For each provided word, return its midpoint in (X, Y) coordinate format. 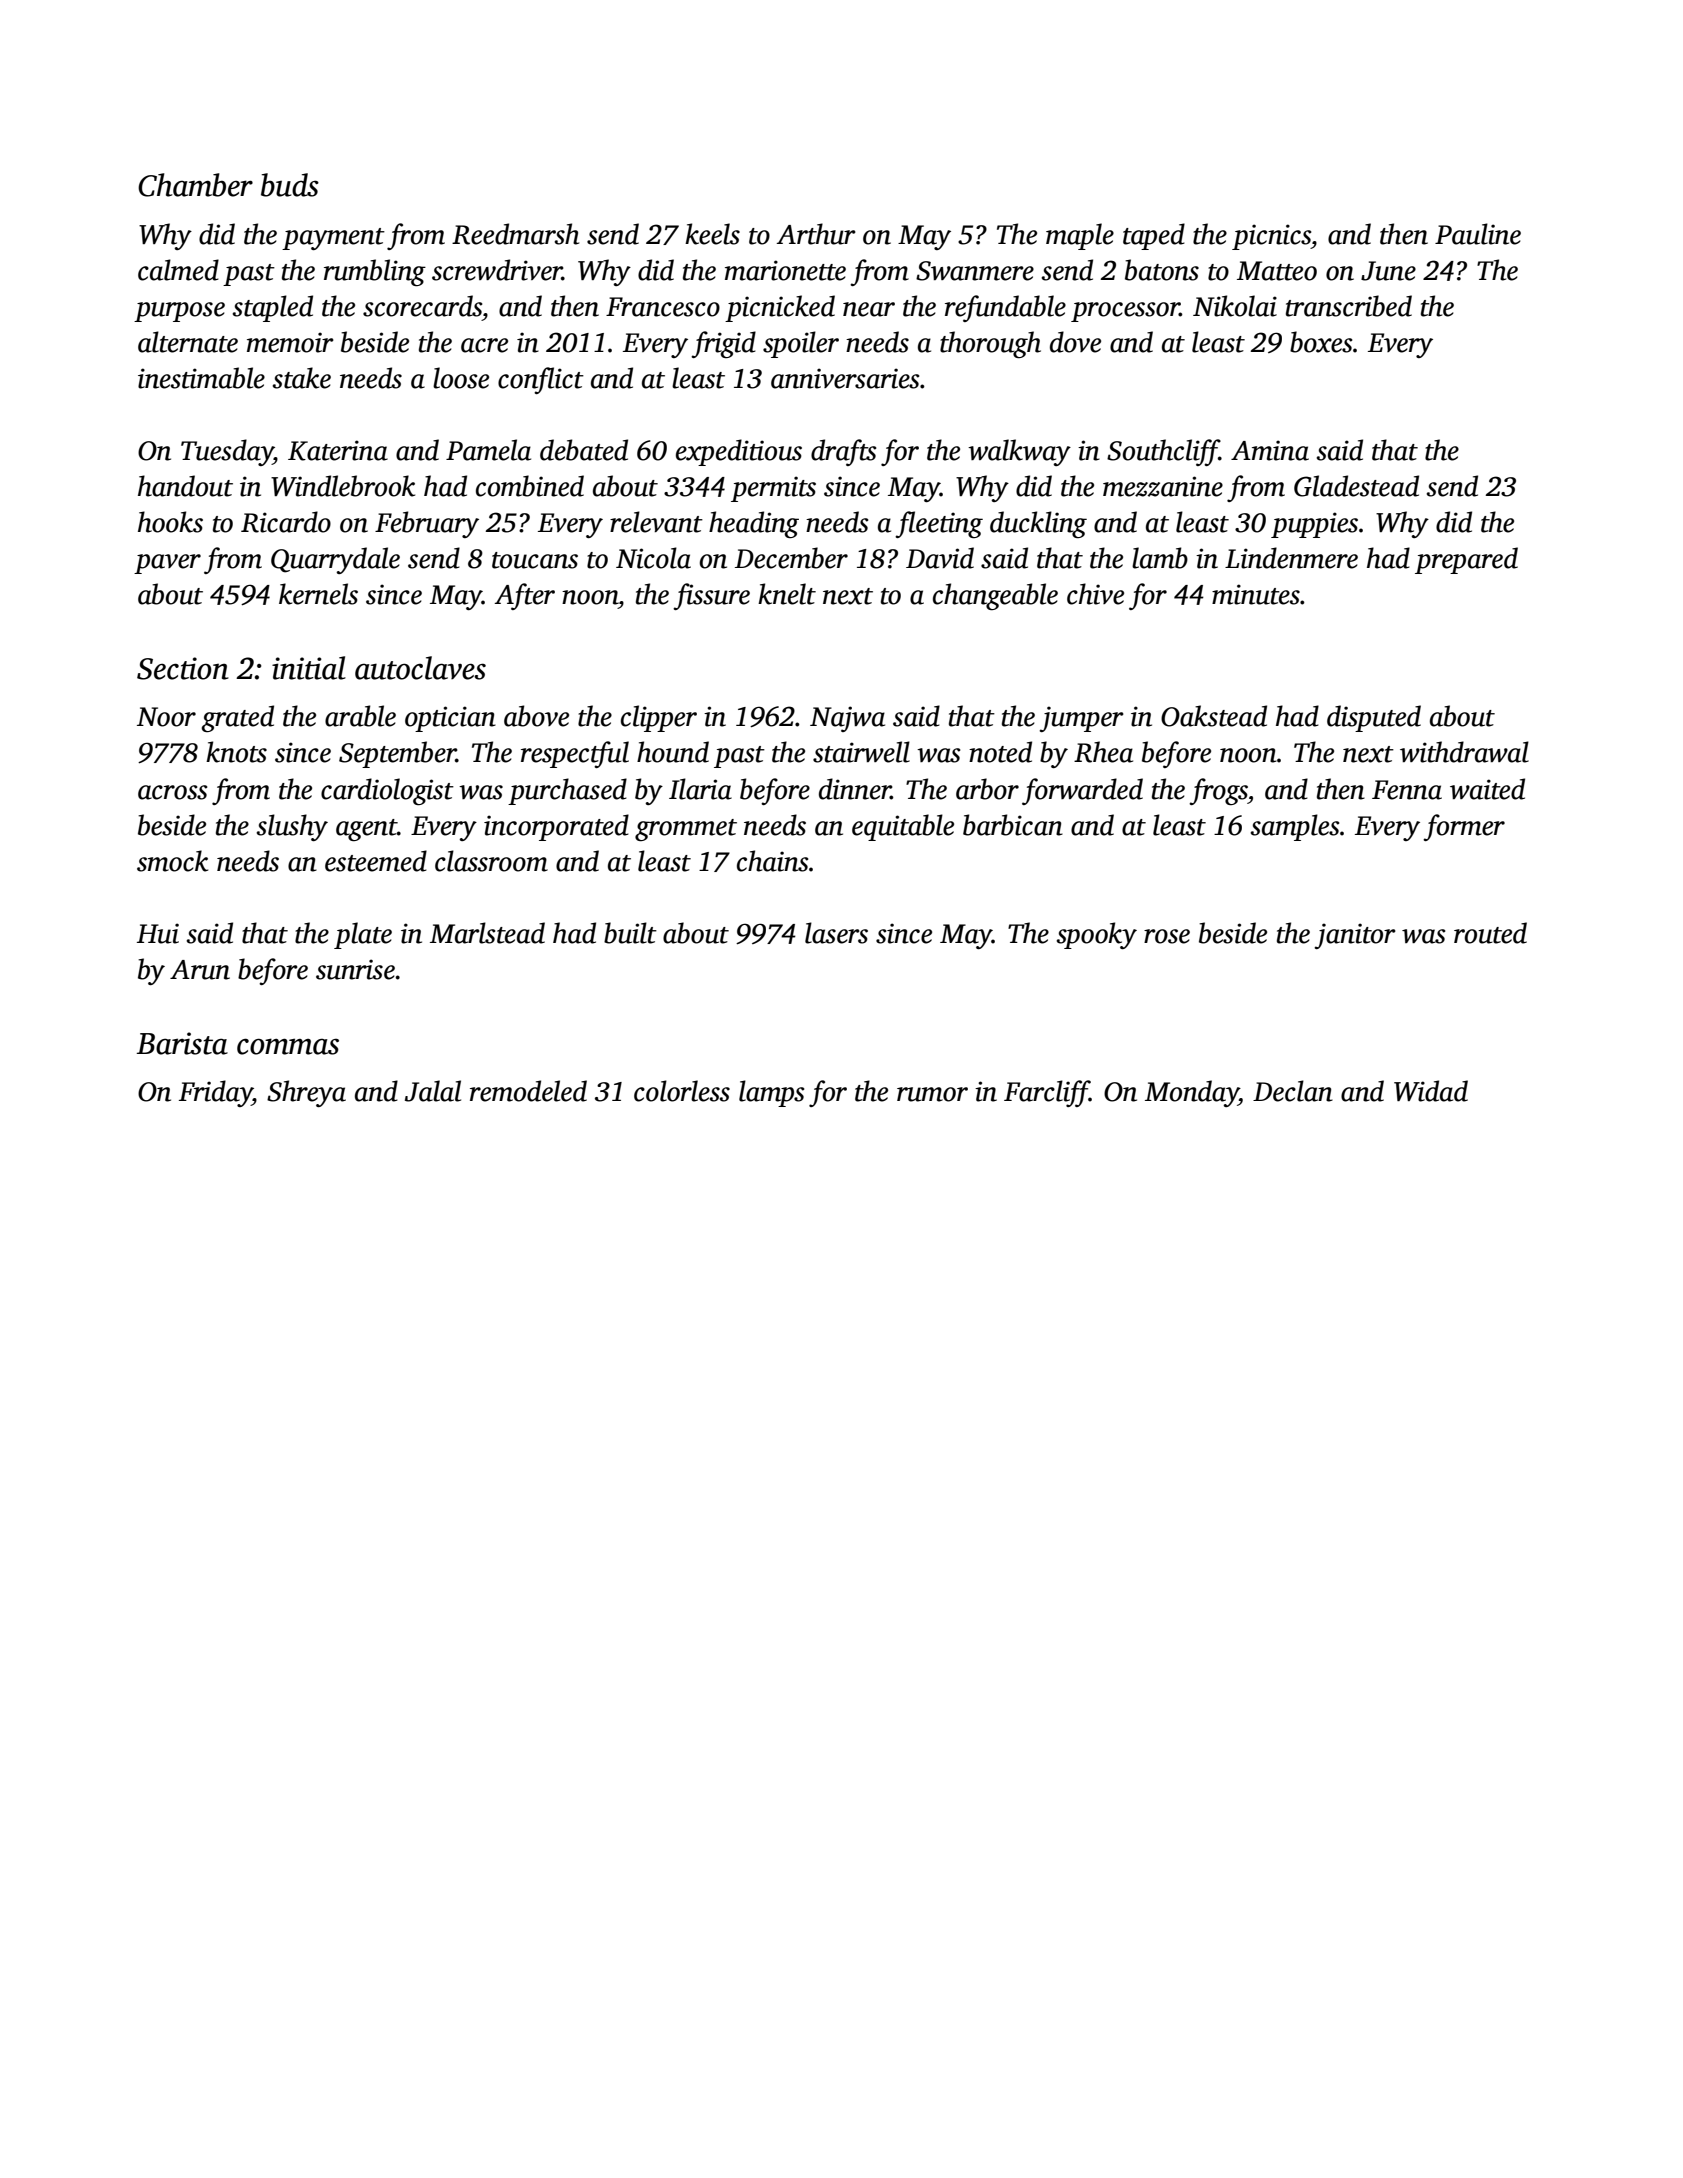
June (1388, 271)
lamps (771, 1093)
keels (712, 234)
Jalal (433, 1091)
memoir (290, 342)
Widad (1431, 1091)
